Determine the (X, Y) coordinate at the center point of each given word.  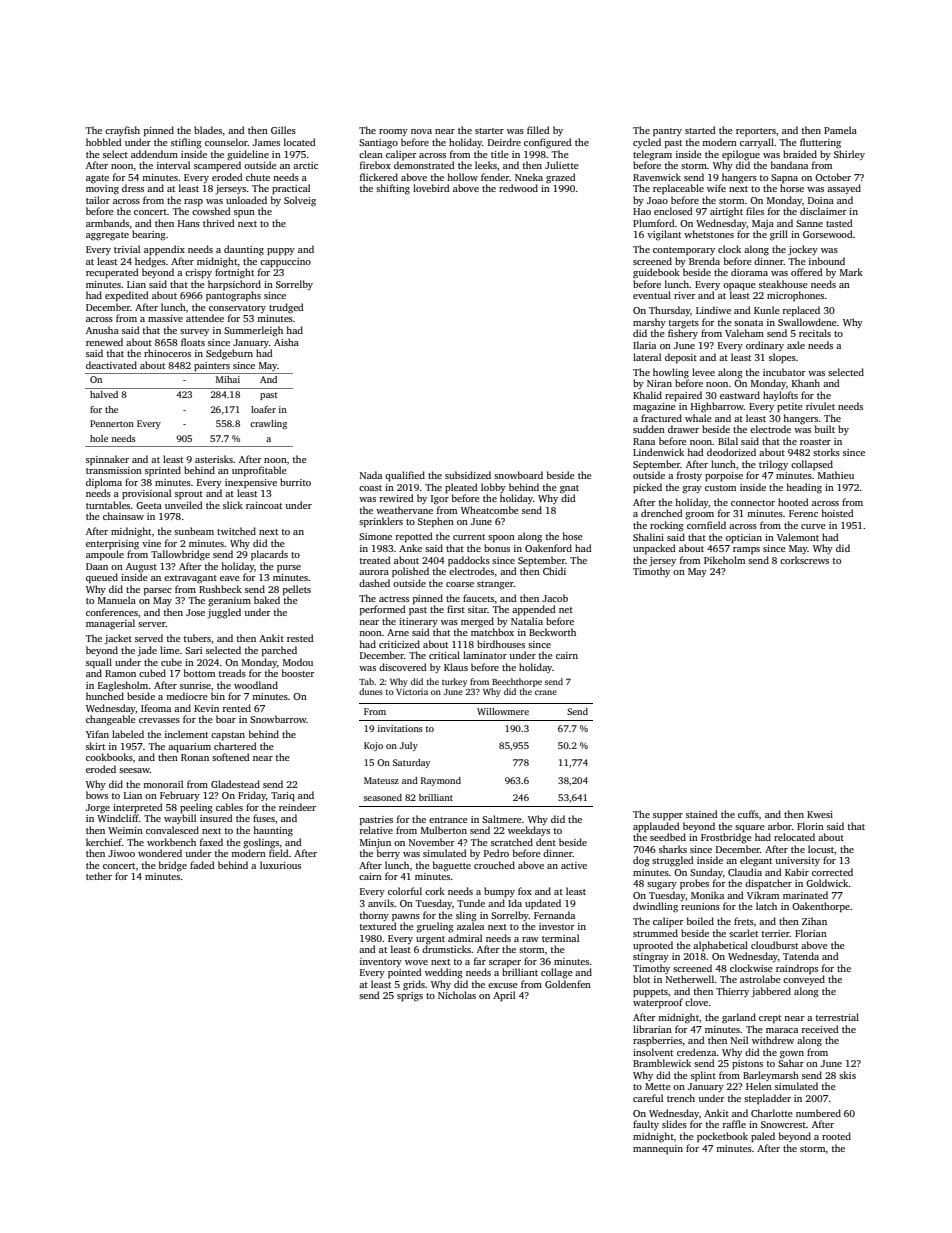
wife (716, 188)
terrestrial (837, 1017)
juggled (224, 613)
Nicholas (457, 995)
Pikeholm (724, 560)
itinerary (418, 622)
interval (173, 165)
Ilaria (644, 345)
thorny (374, 916)
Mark (851, 272)
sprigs (410, 997)
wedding (444, 973)
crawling (268, 424)
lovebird (431, 188)
